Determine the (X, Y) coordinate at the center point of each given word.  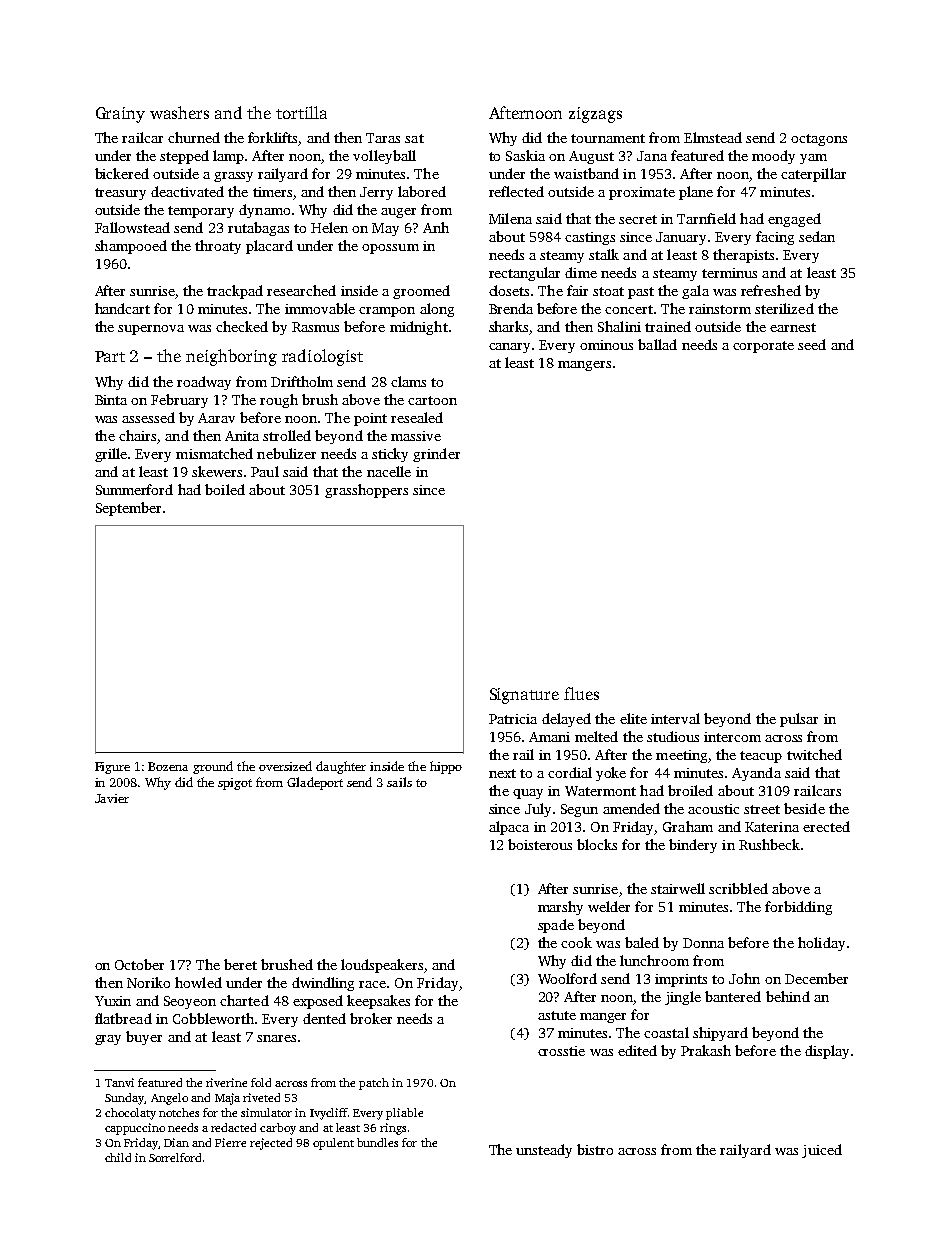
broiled (690, 790)
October (139, 964)
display (827, 1052)
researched (301, 290)
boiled (225, 489)
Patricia (513, 719)
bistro (595, 1149)
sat (414, 138)
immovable (320, 308)
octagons (819, 140)
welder (609, 906)
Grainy (120, 115)
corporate (763, 347)
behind (788, 996)
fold (261, 1082)
